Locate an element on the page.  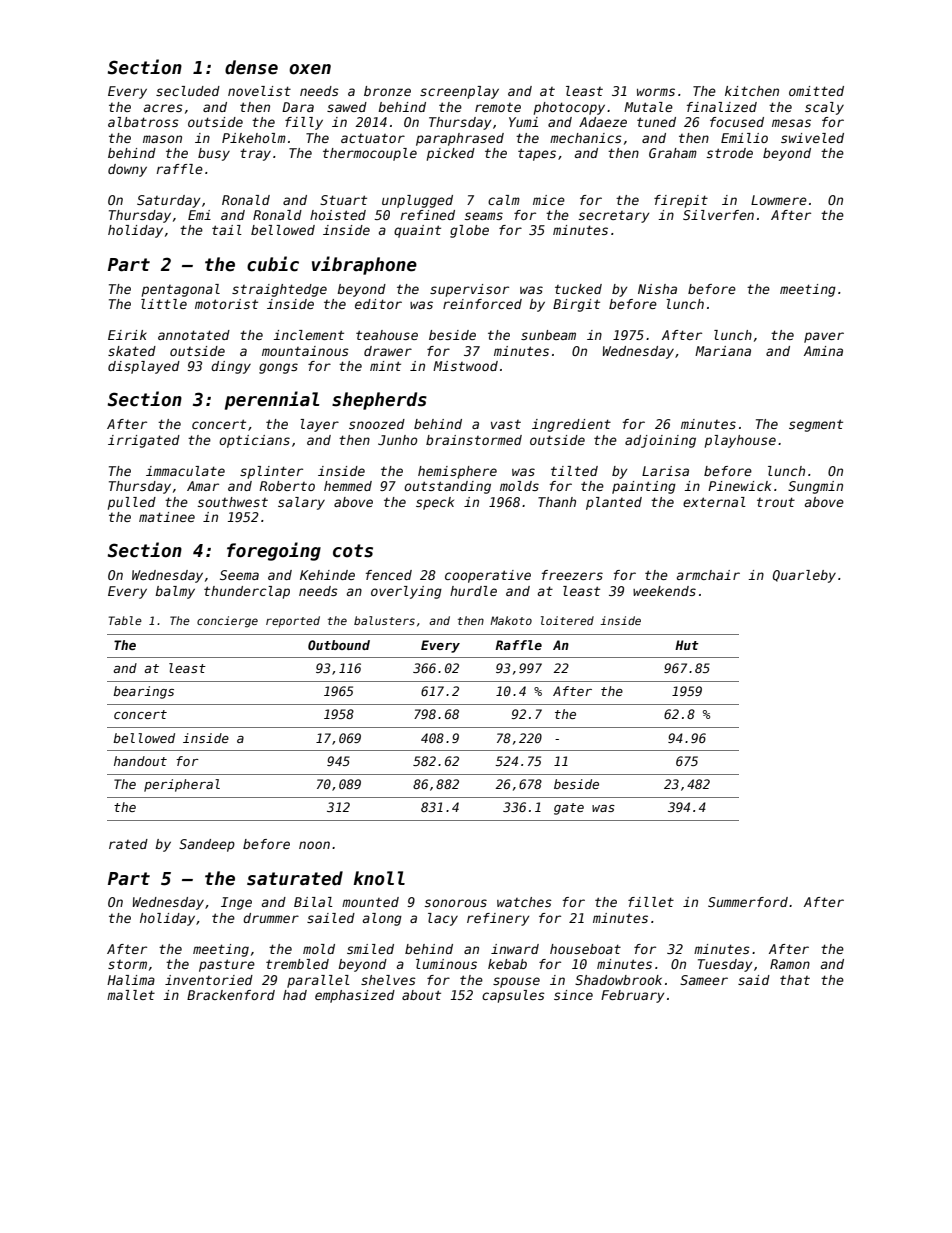
supervisor is located at coordinates (469, 290).
